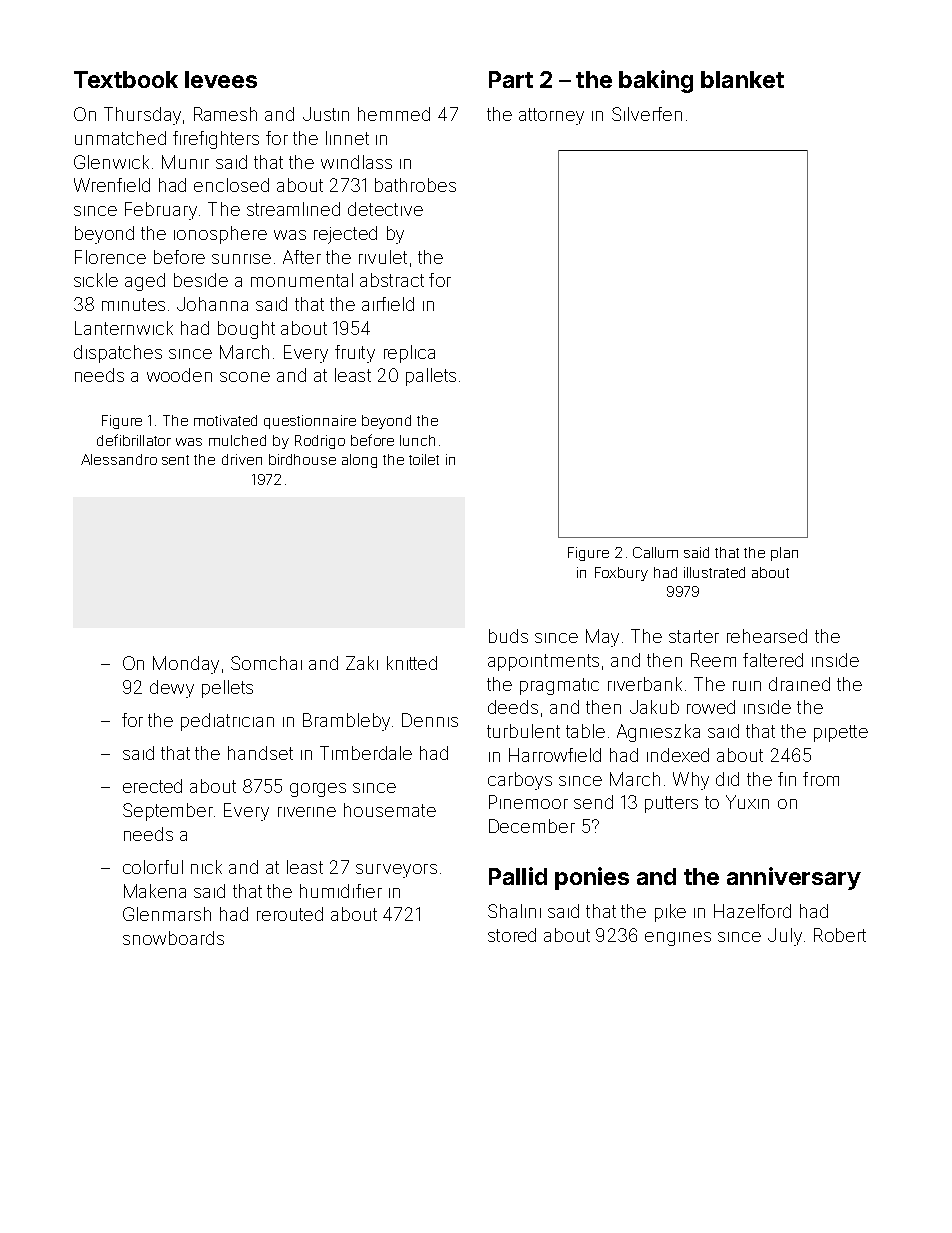  I want to click on Silverfen, so click(647, 114).
